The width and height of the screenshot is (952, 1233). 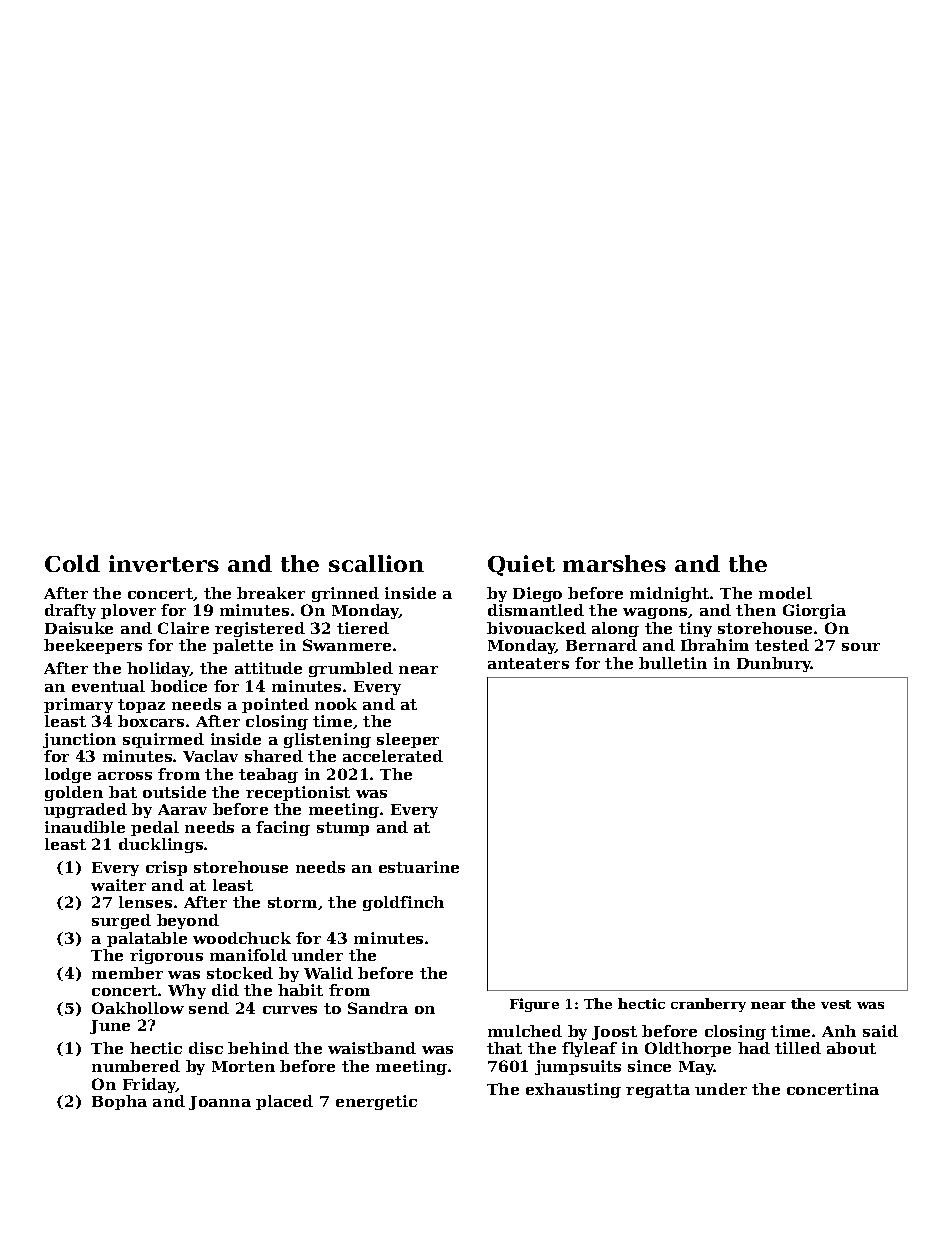 What do you see at coordinates (573, 1090) in the screenshot?
I see `exhausting` at bounding box center [573, 1090].
